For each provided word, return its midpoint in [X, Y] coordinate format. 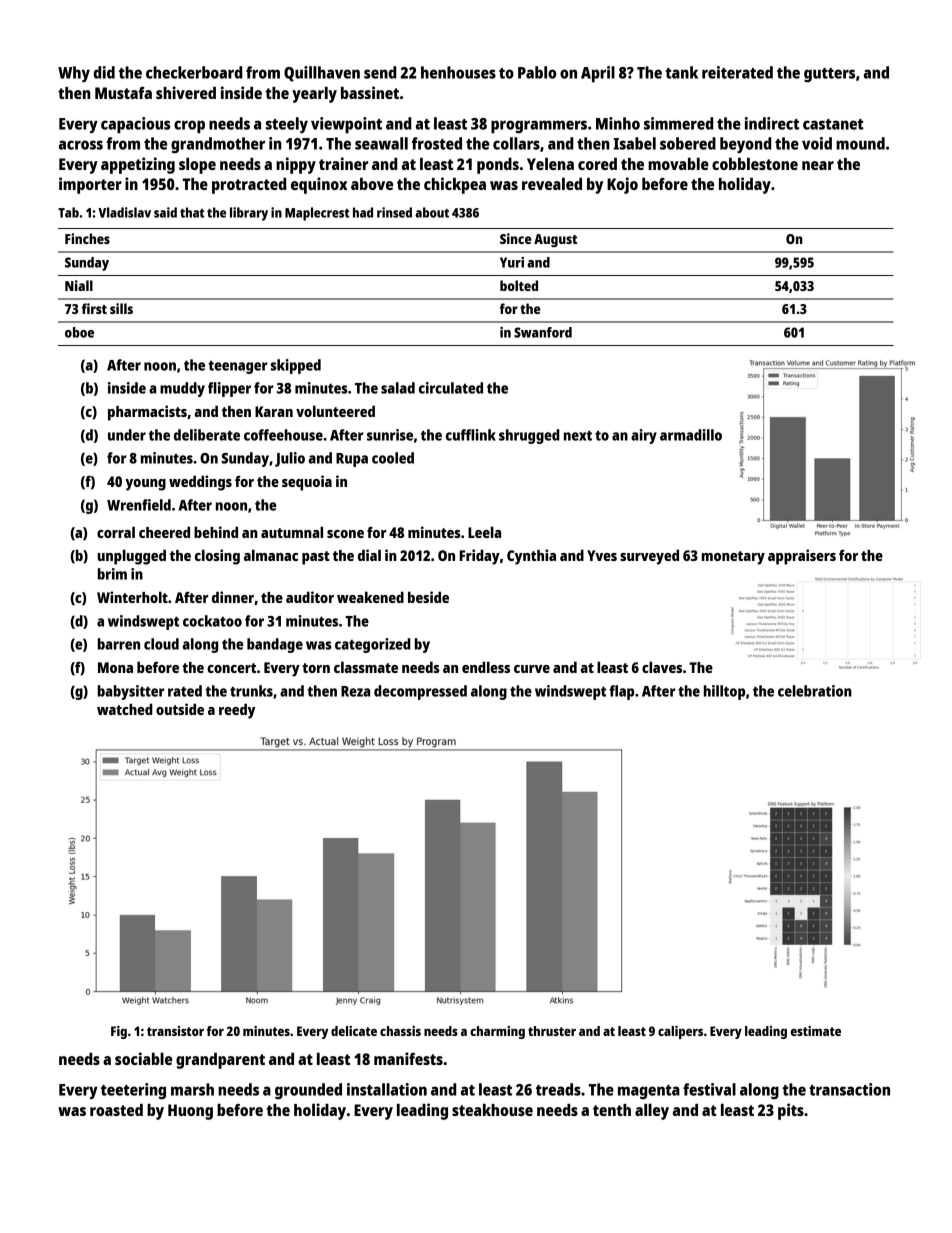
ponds [498, 166]
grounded [308, 1091]
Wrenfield [139, 505]
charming [497, 1032]
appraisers [802, 557]
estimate [816, 1031]
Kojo [622, 185]
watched [125, 709]
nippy [296, 165]
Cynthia [531, 557]
